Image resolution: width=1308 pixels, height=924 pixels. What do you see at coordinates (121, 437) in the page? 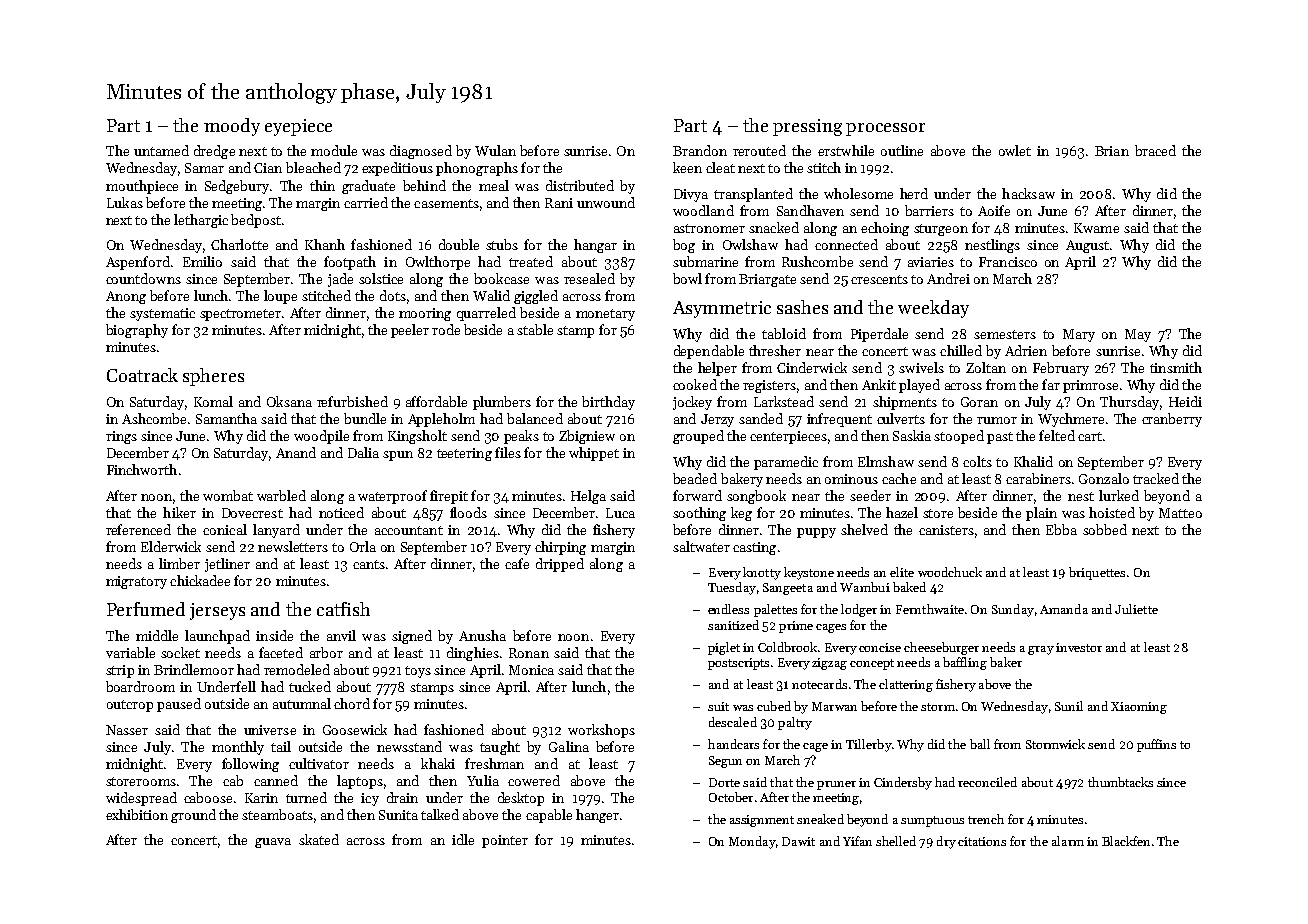
I see `rings` at bounding box center [121, 437].
